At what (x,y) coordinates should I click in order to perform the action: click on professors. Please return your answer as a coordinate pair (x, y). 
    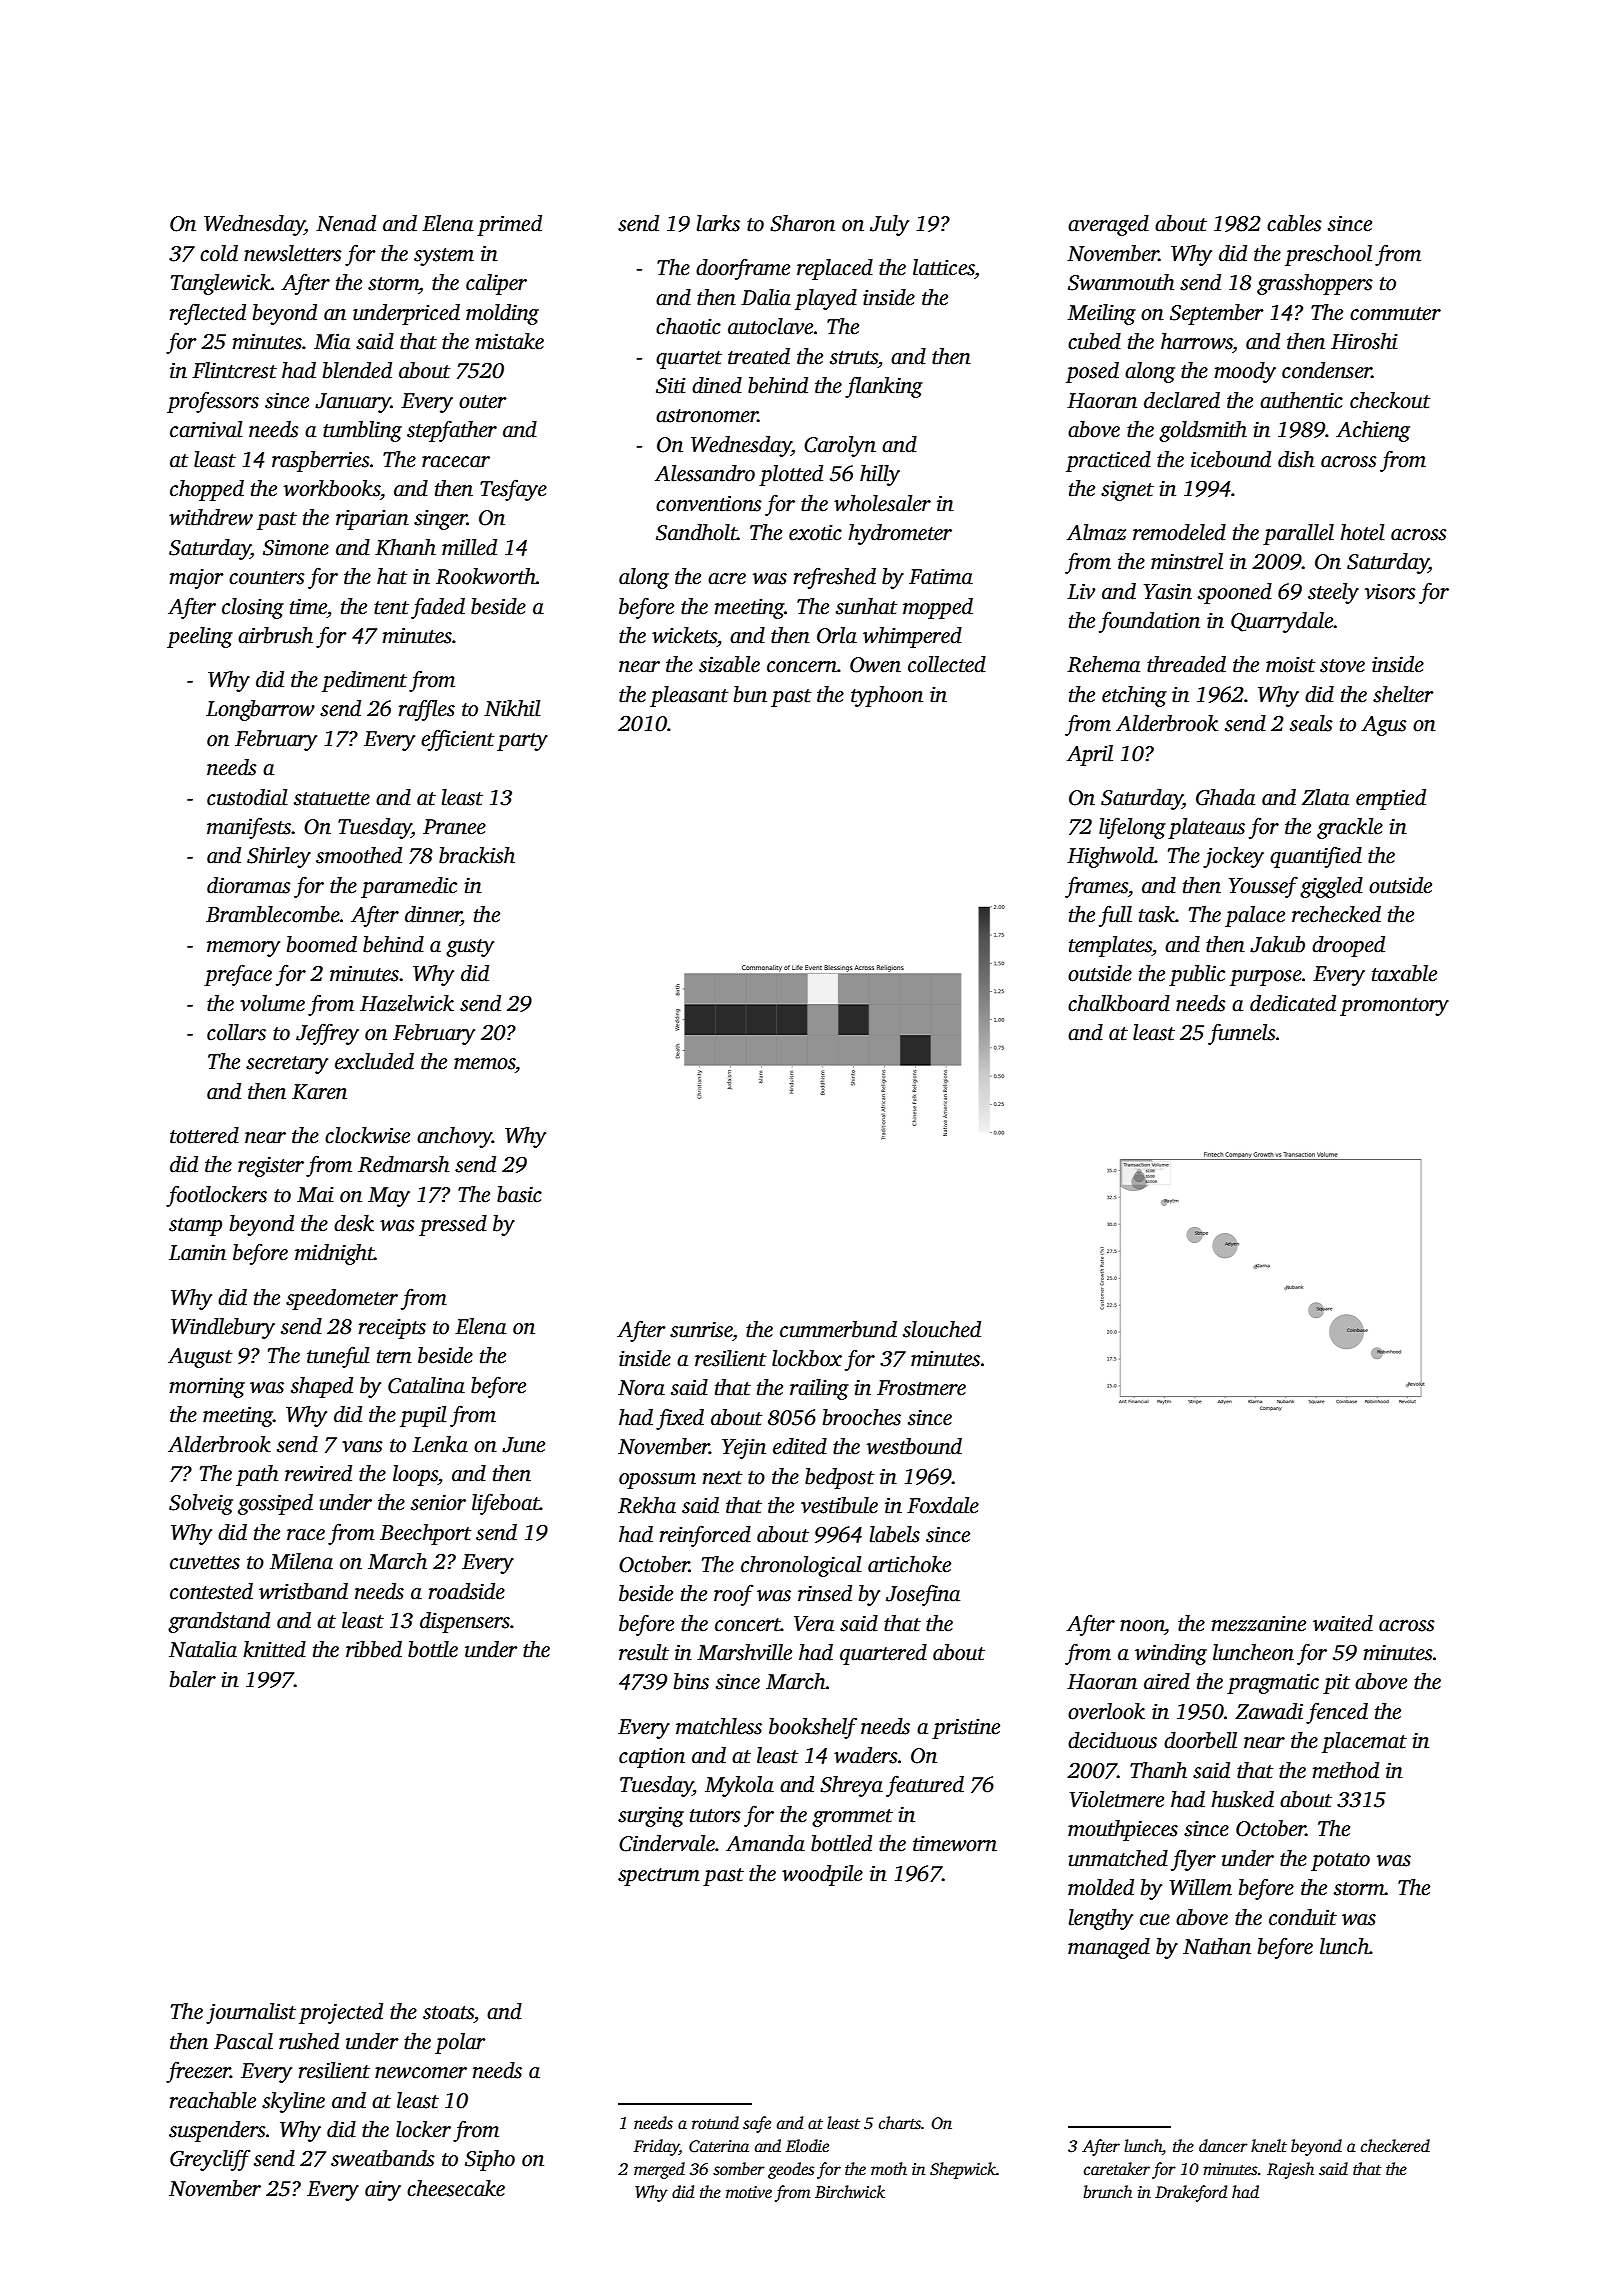
    Looking at the image, I should click on (213, 402).
